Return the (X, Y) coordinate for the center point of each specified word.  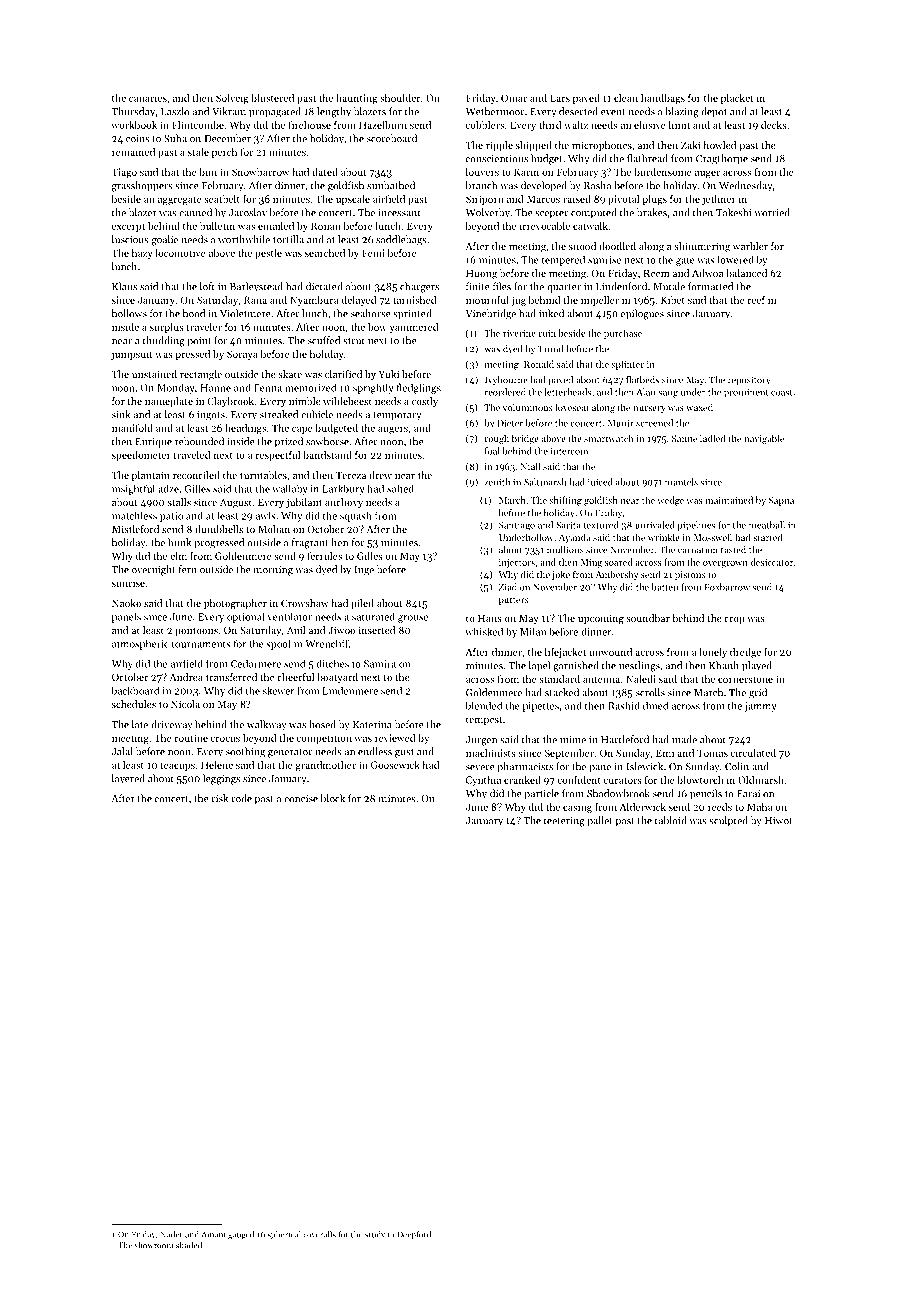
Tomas (712, 753)
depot (714, 112)
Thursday (133, 112)
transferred (231, 677)
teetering (564, 822)
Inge (364, 571)
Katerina (372, 725)
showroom (153, 1245)
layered (128, 779)
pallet (600, 821)
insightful (133, 489)
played (757, 666)
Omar (514, 98)
